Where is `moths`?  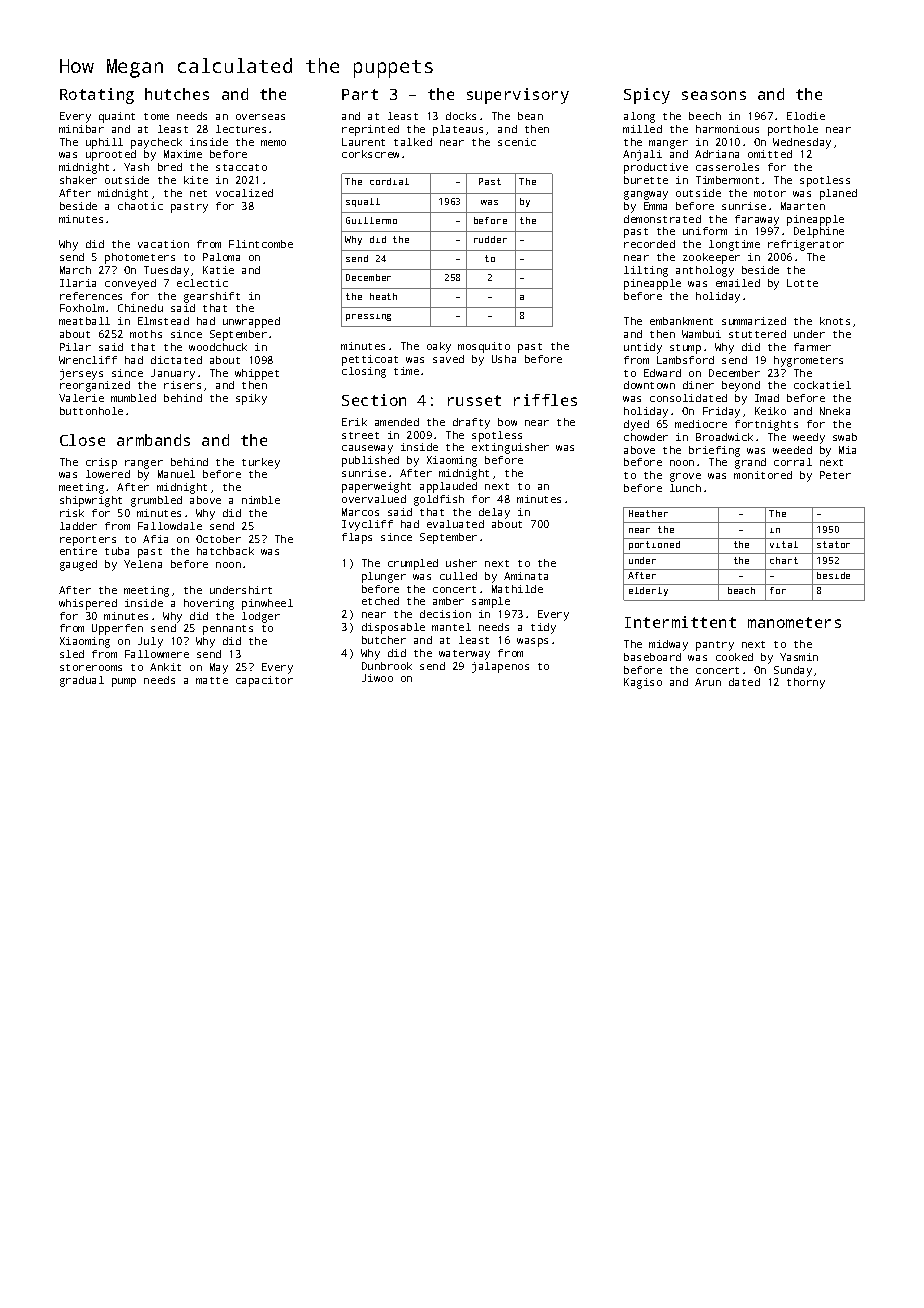
moths is located at coordinates (146, 334).
